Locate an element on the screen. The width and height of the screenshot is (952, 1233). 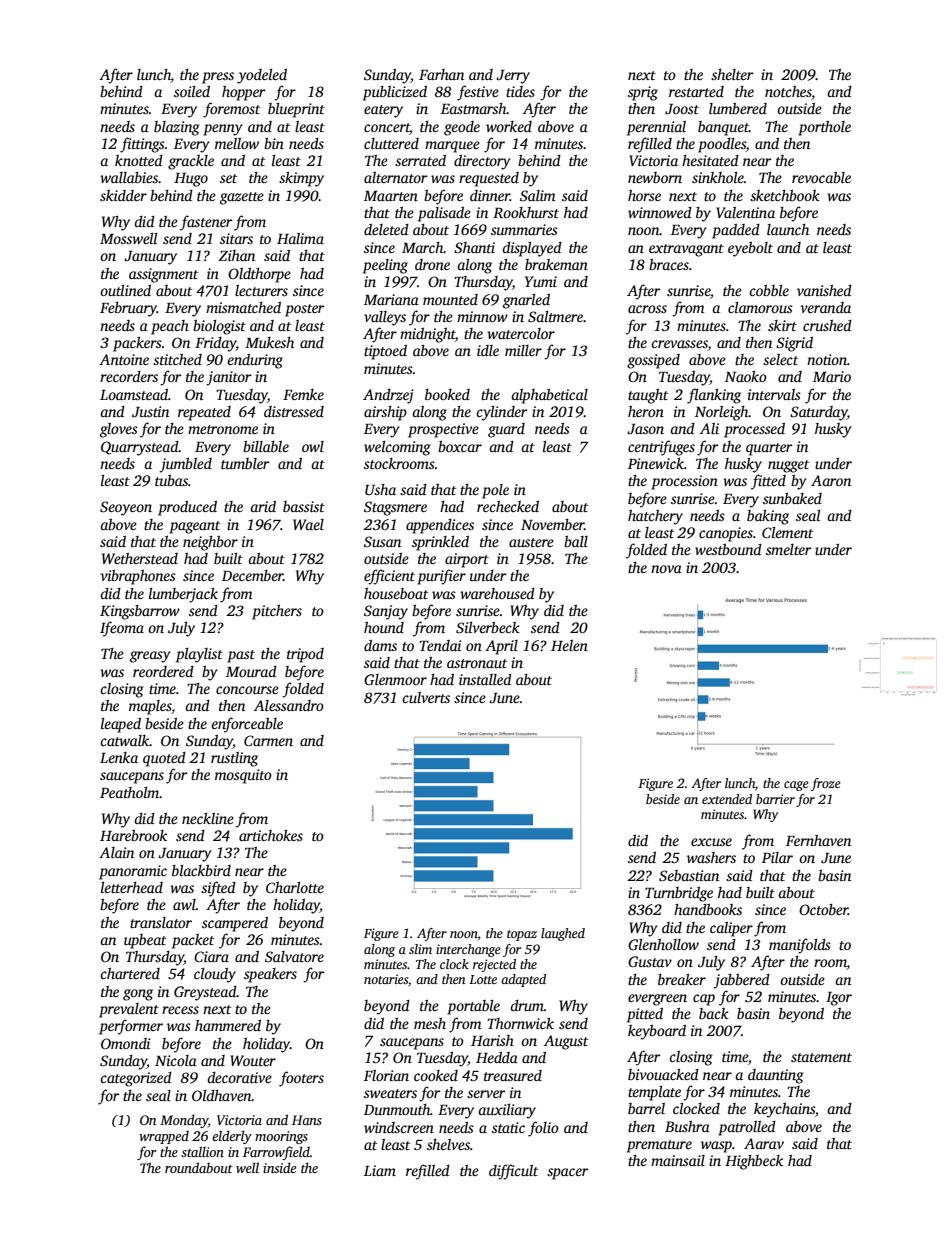
past is located at coordinates (241, 656).
